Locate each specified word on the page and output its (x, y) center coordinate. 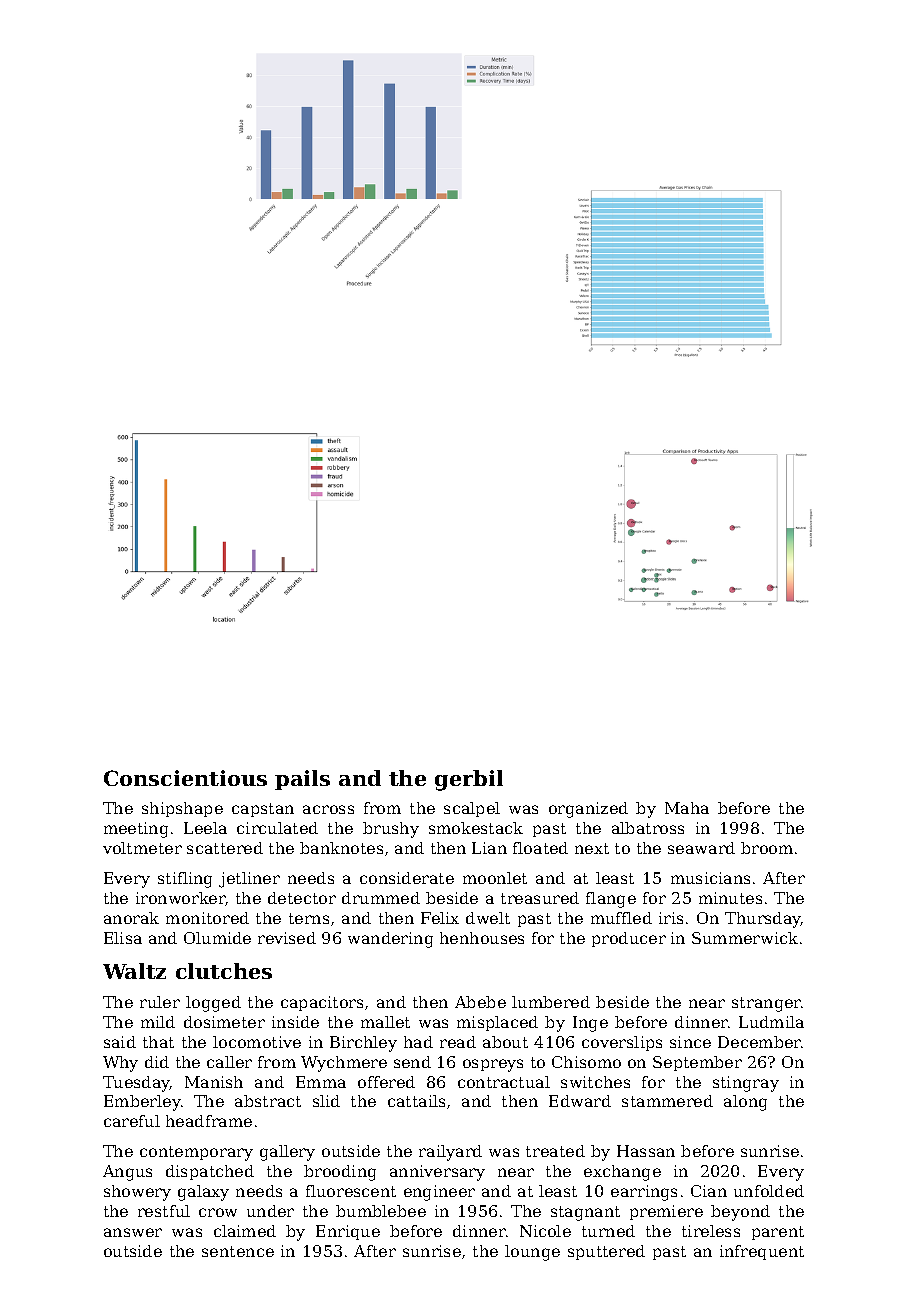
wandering (390, 940)
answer (133, 1232)
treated (555, 1151)
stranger (766, 1004)
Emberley (142, 1103)
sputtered (606, 1252)
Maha (687, 808)
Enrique (348, 1232)
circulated (277, 828)
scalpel (472, 809)
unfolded (769, 1191)
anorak (131, 918)
